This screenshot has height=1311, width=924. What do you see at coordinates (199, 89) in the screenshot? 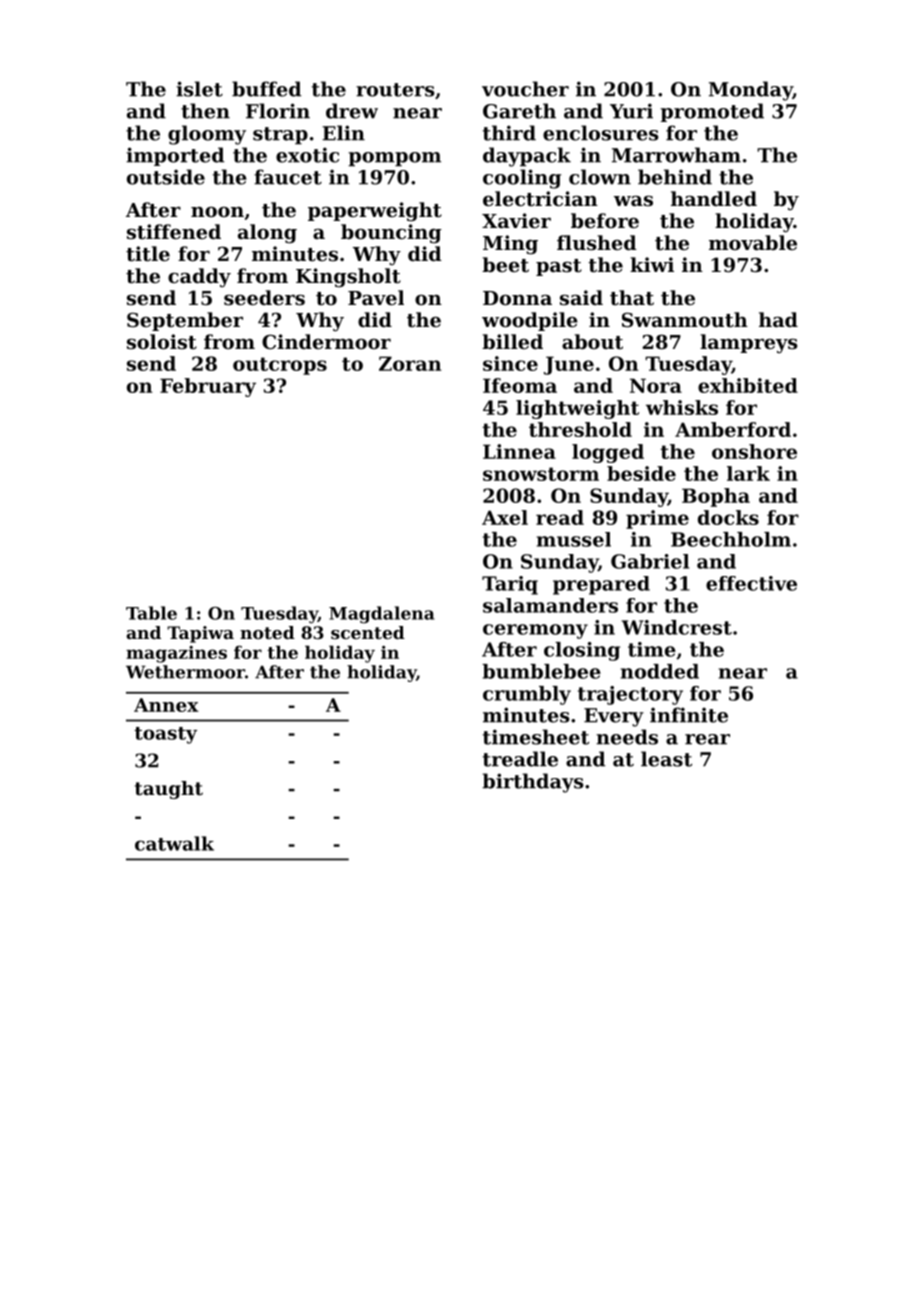
I see `islet` at bounding box center [199, 89].
